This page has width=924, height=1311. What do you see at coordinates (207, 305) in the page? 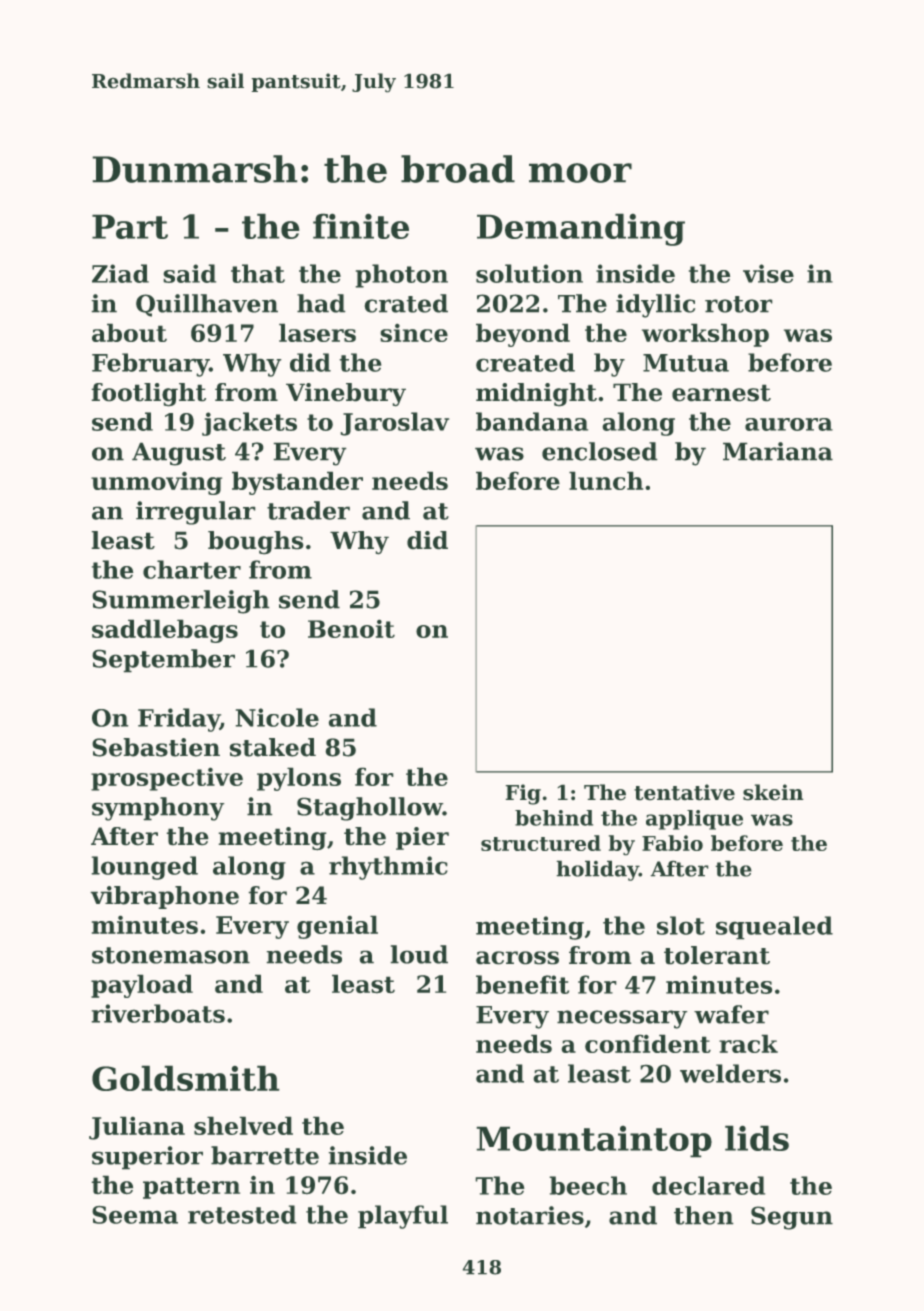
I see `Quillhaven` at bounding box center [207, 305].
